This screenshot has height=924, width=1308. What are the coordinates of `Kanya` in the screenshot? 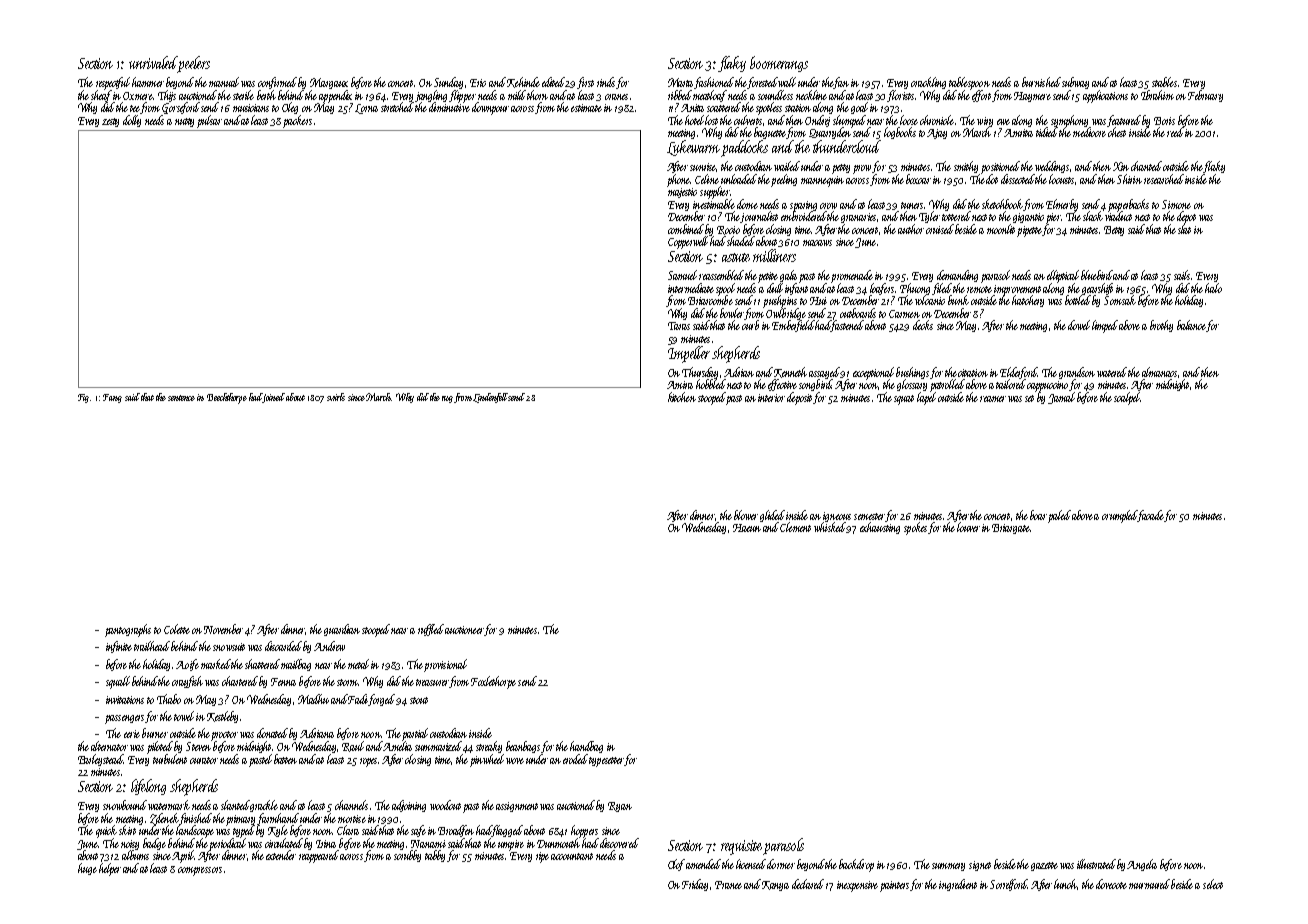 It's located at (775, 886).
